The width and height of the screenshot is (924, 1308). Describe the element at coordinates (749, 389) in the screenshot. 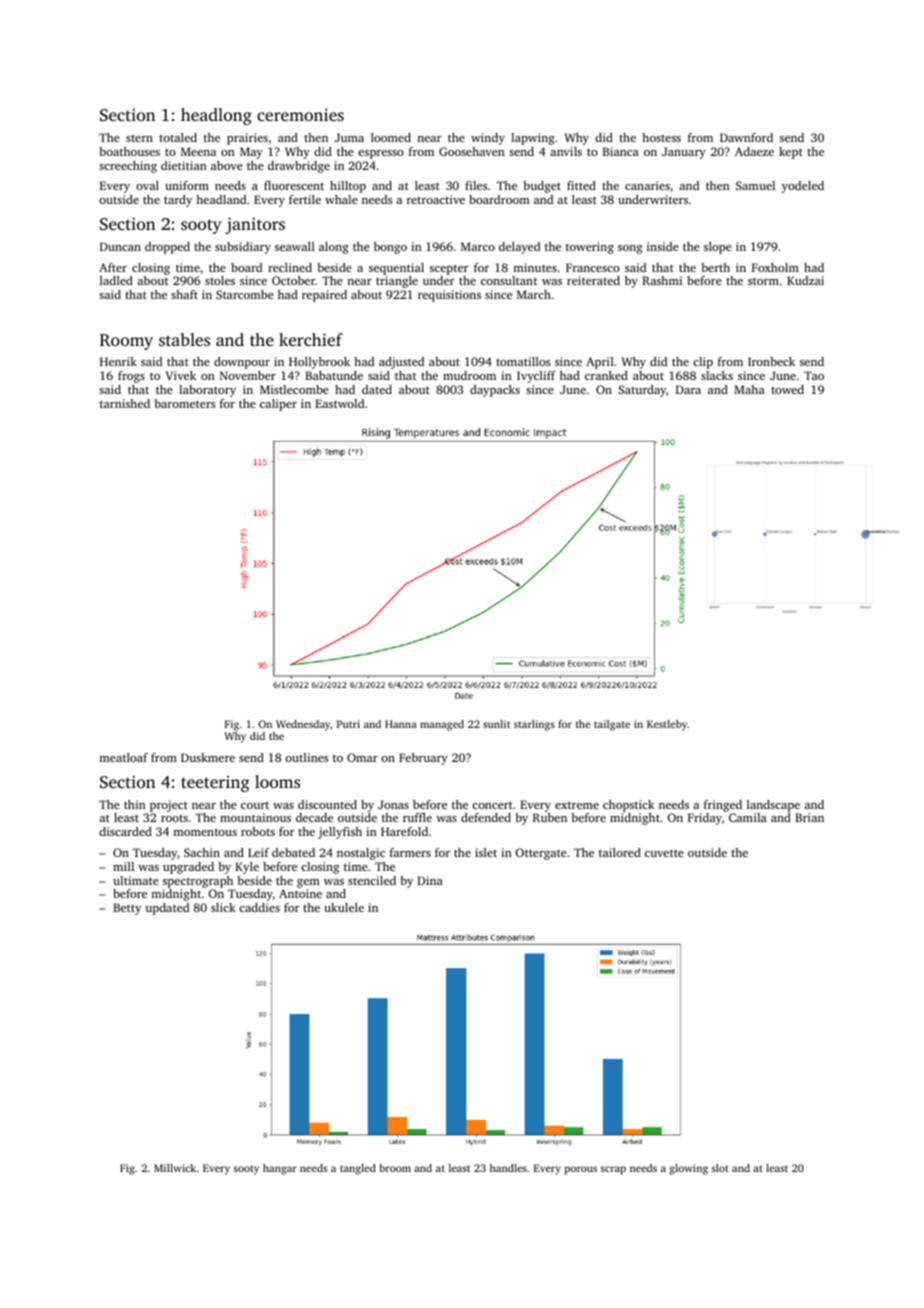

I see `Maha` at that location.
